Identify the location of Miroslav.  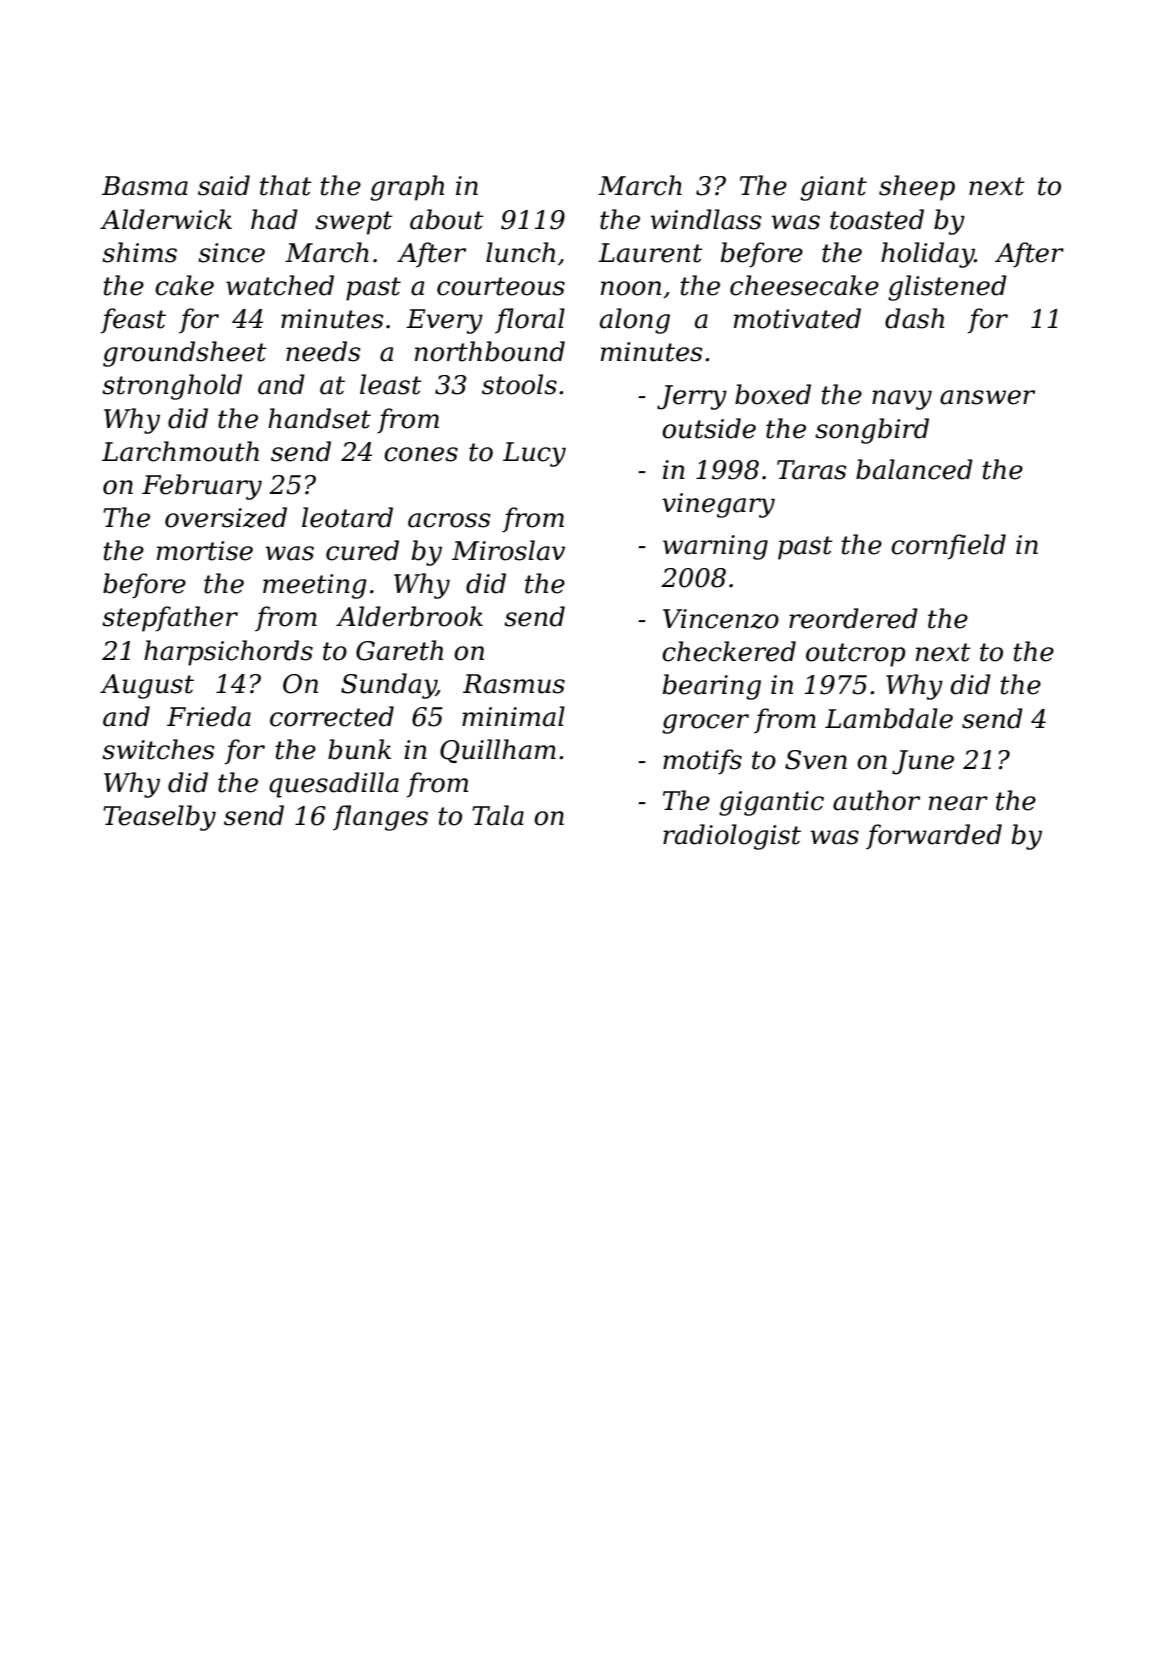
(508, 550).
